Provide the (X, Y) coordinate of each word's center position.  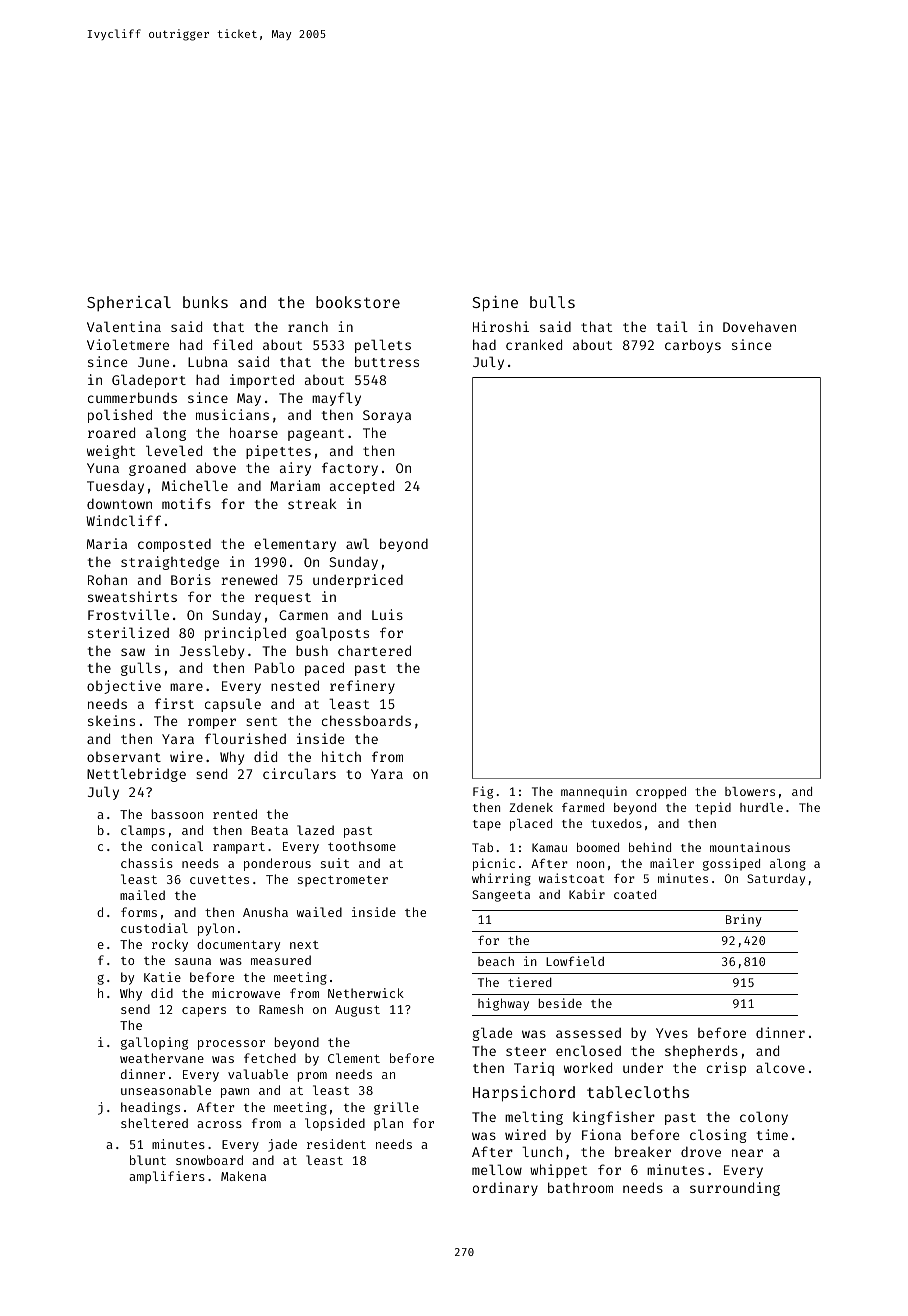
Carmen (303, 615)
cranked (534, 344)
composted (174, 545)
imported (262, 381)
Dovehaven (759, 326)
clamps (143, 831)
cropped (661, 793)
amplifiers (167, 1177)
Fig (483, 792)
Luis (387, 614)
